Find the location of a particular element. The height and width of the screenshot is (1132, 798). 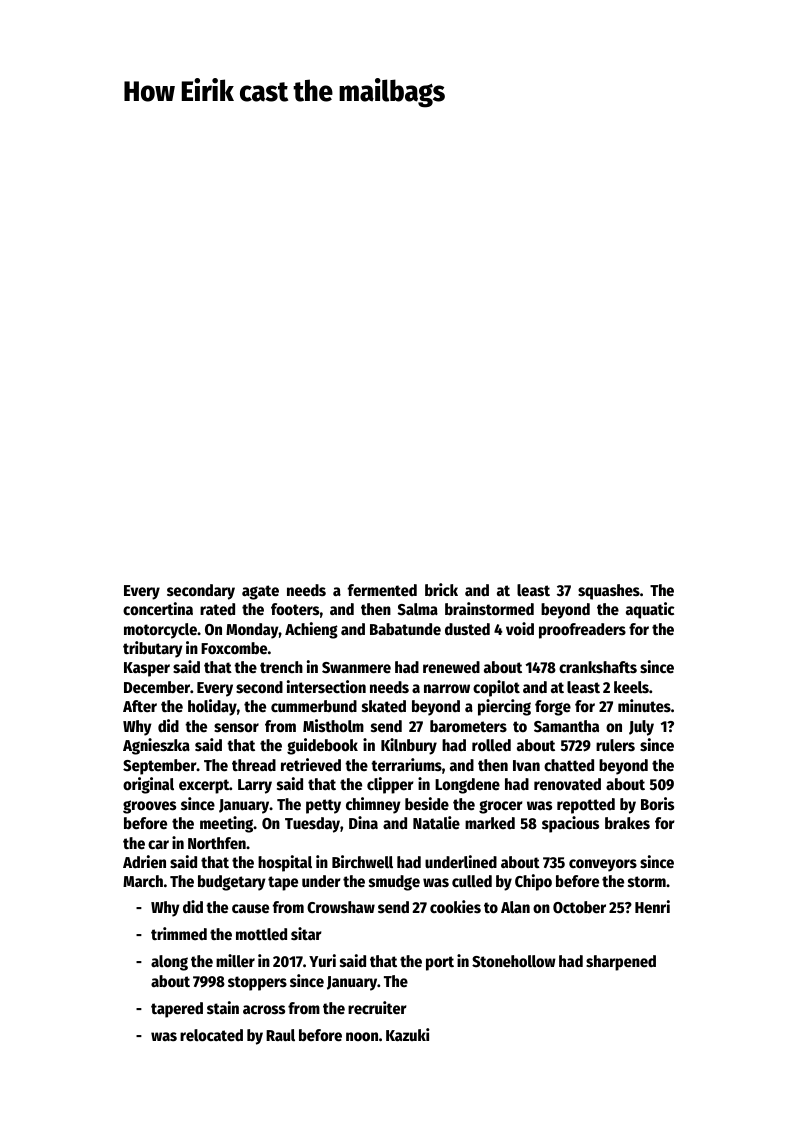

Samantha is located at coordinates (566, 726).
